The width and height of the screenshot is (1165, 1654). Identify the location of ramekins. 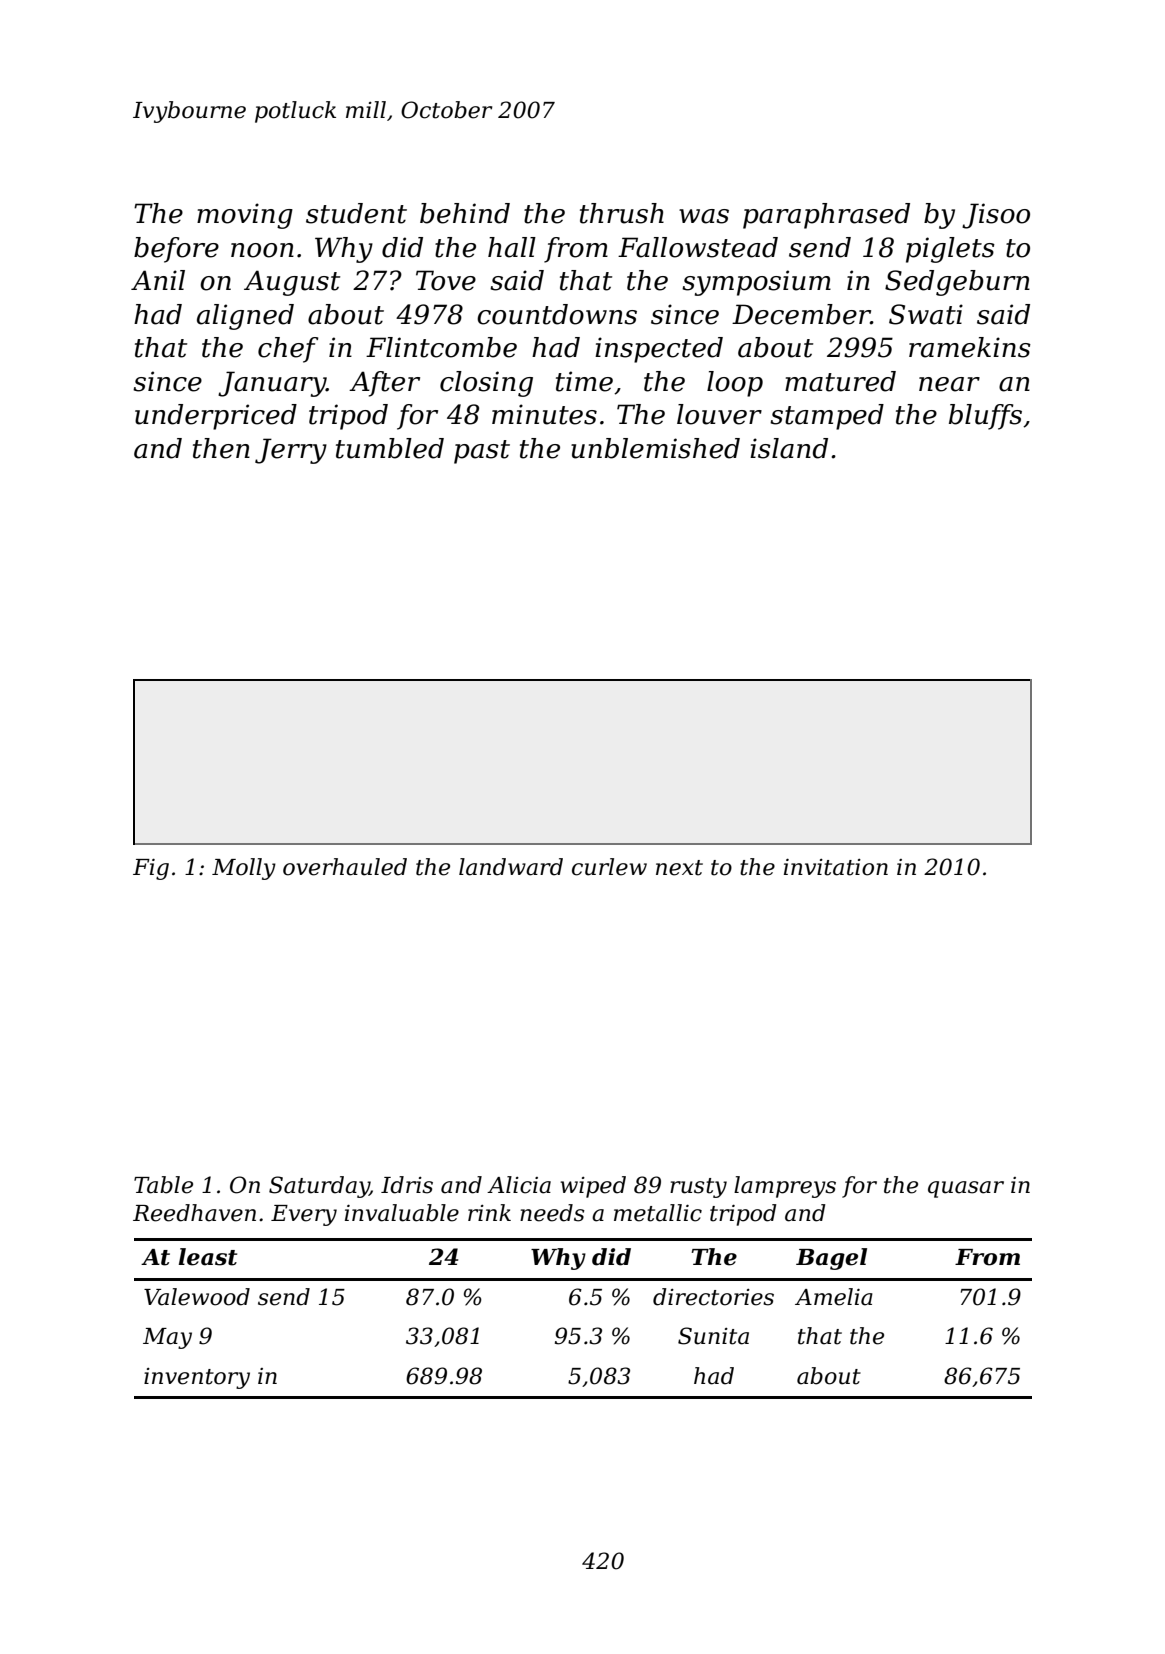
(970, 347).
